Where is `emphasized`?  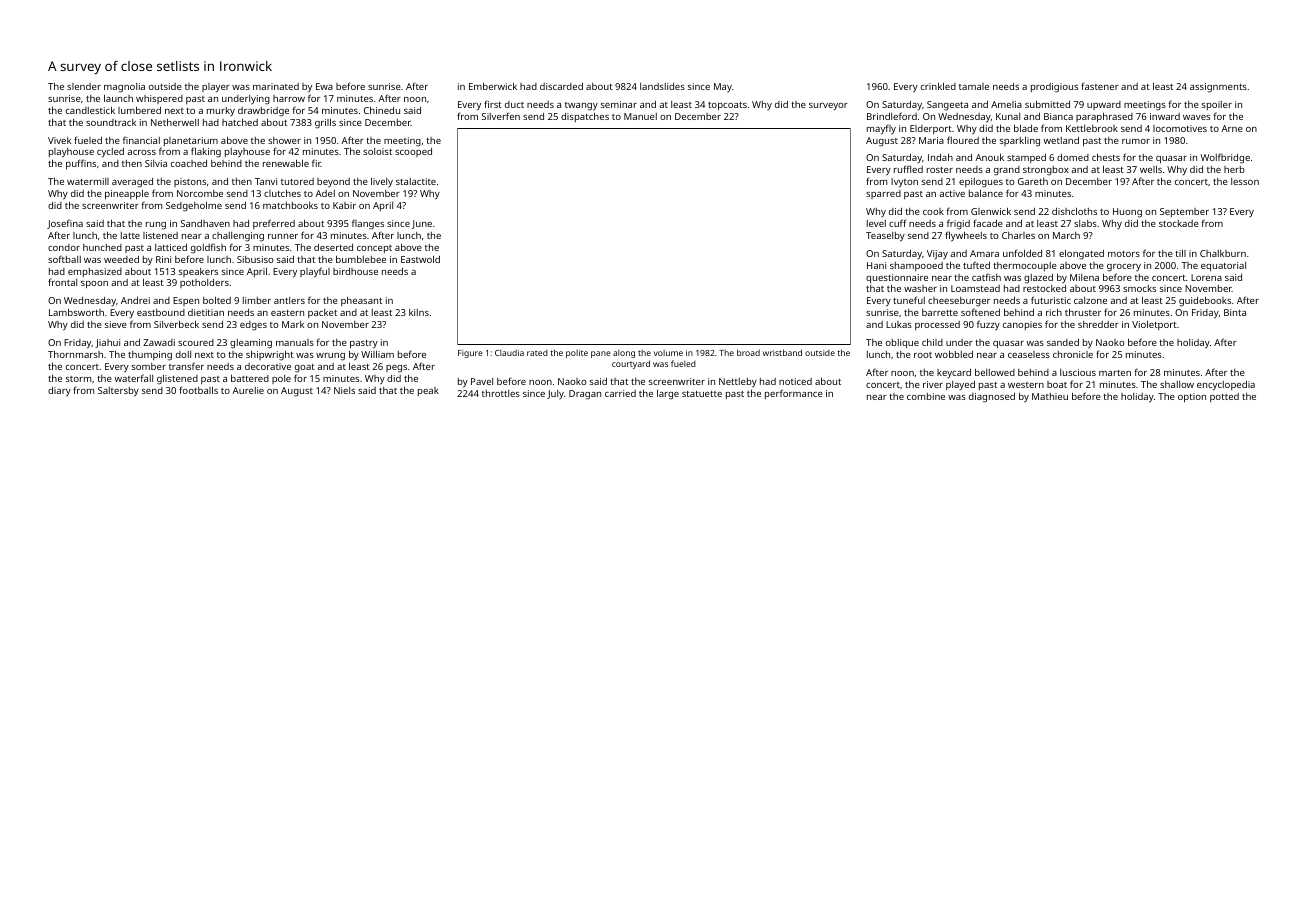
emphasized is located at coordinates (95, 272).
